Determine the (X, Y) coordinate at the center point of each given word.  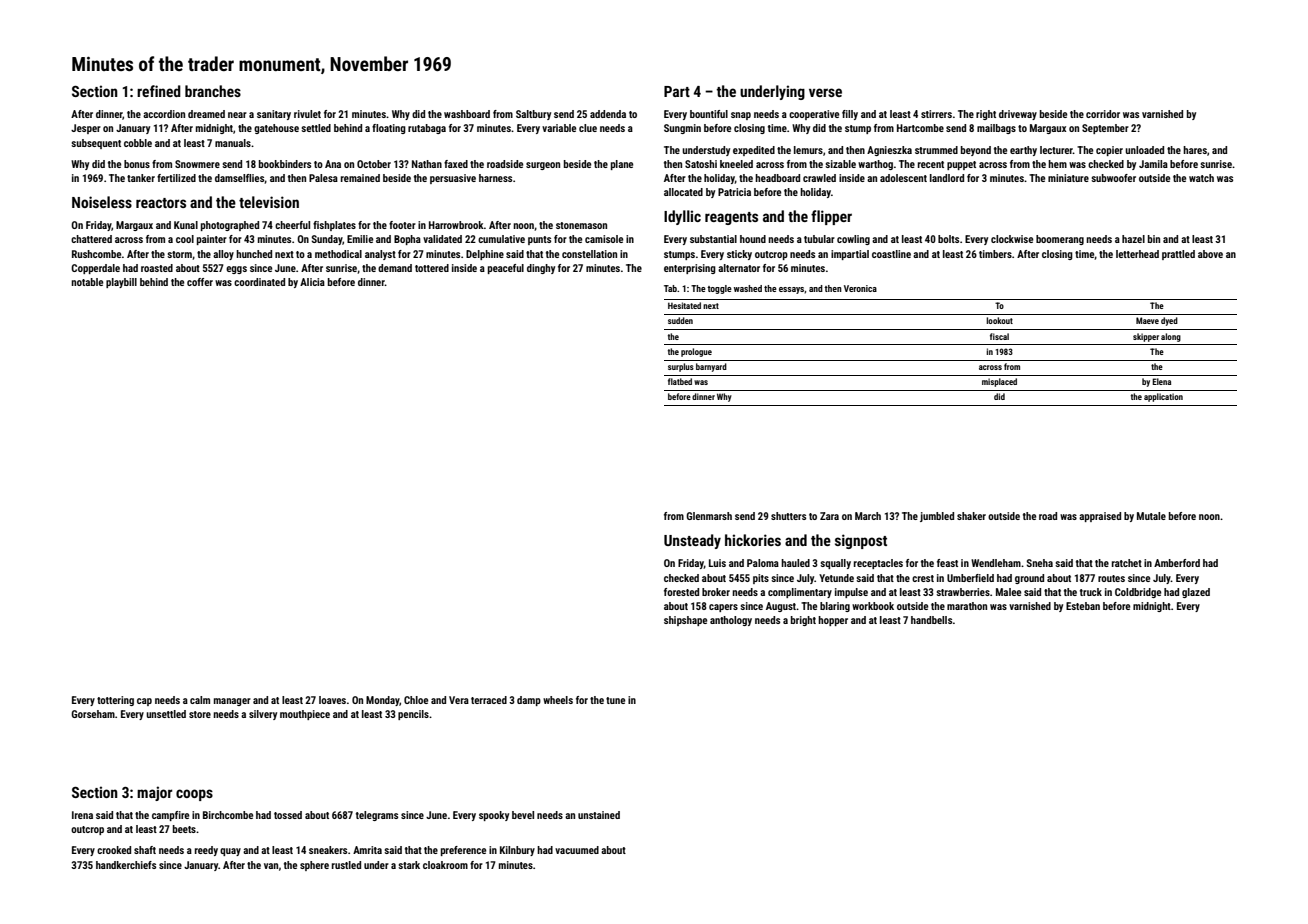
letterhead (1137, 254)
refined (159, 91)
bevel (523, 815)
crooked (114, 850)
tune (615, 700)
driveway (1018, 115)
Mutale (1151, 516)
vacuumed (577, 850)
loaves (332, 700)
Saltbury (533, 115)
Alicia (312, 282)
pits (761, 579)
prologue (696, 352)
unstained (599, 815)
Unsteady (692, 541)
